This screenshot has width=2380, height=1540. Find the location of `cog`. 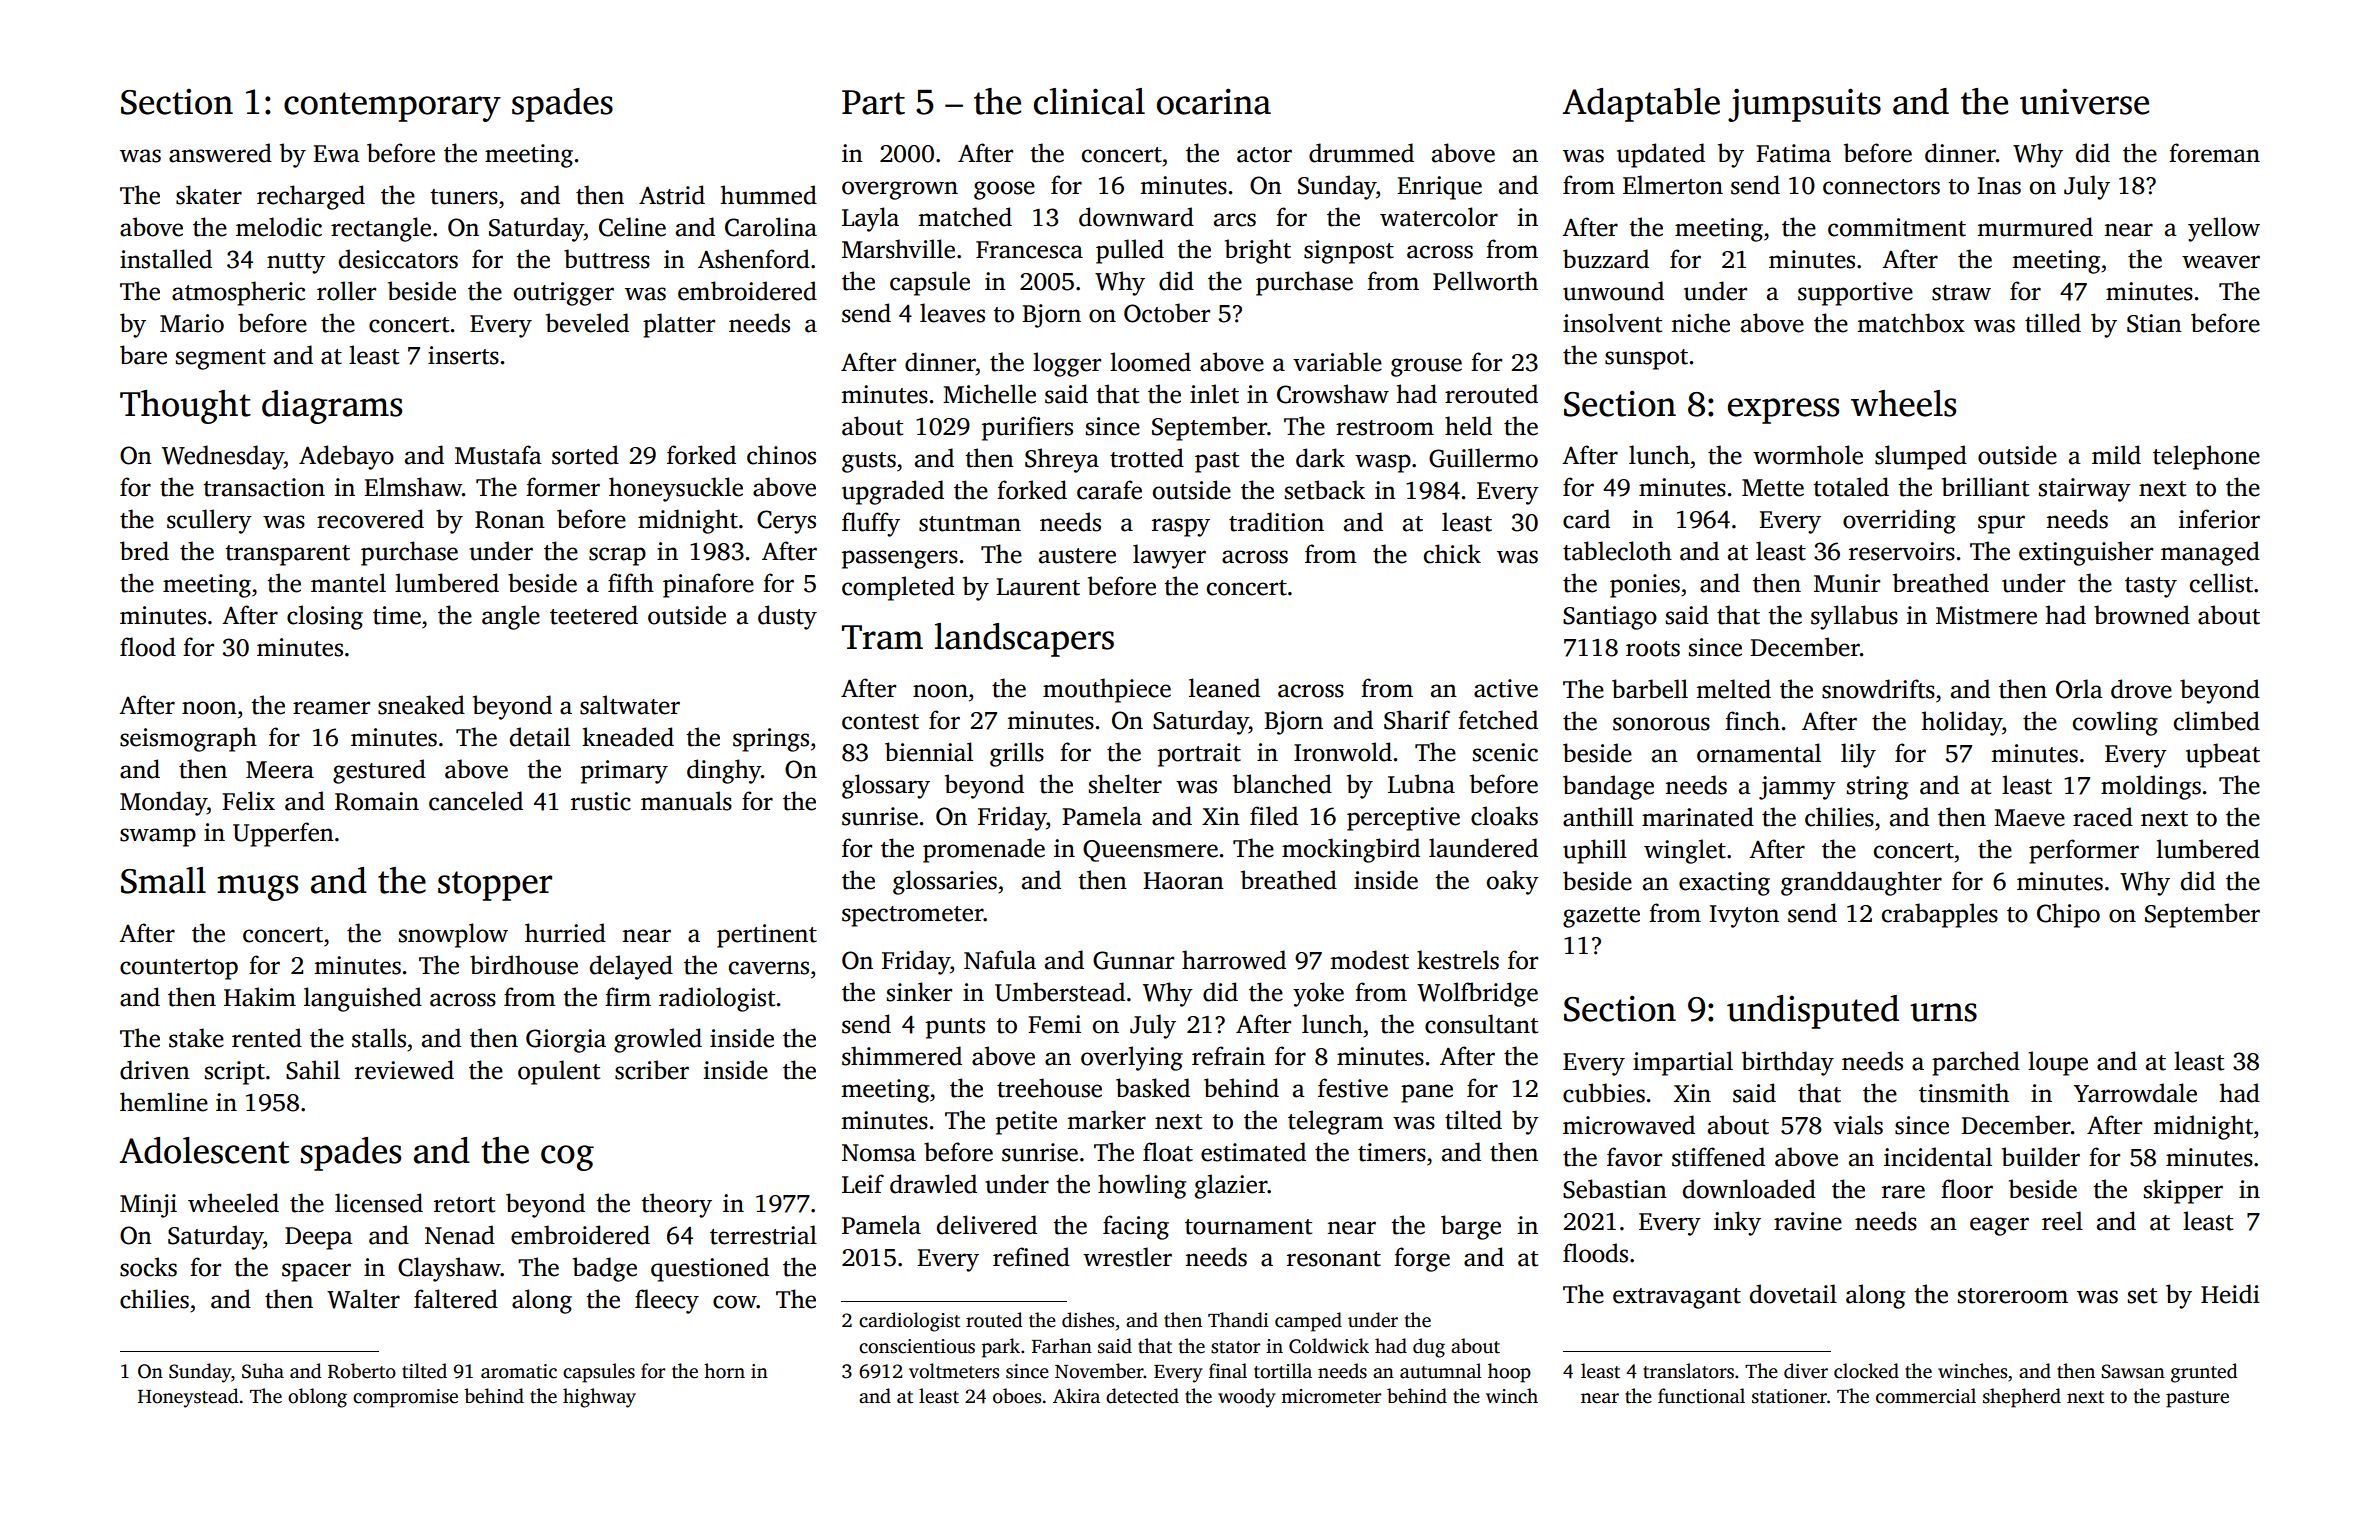

cog is located at coordinates (567, 1158).
